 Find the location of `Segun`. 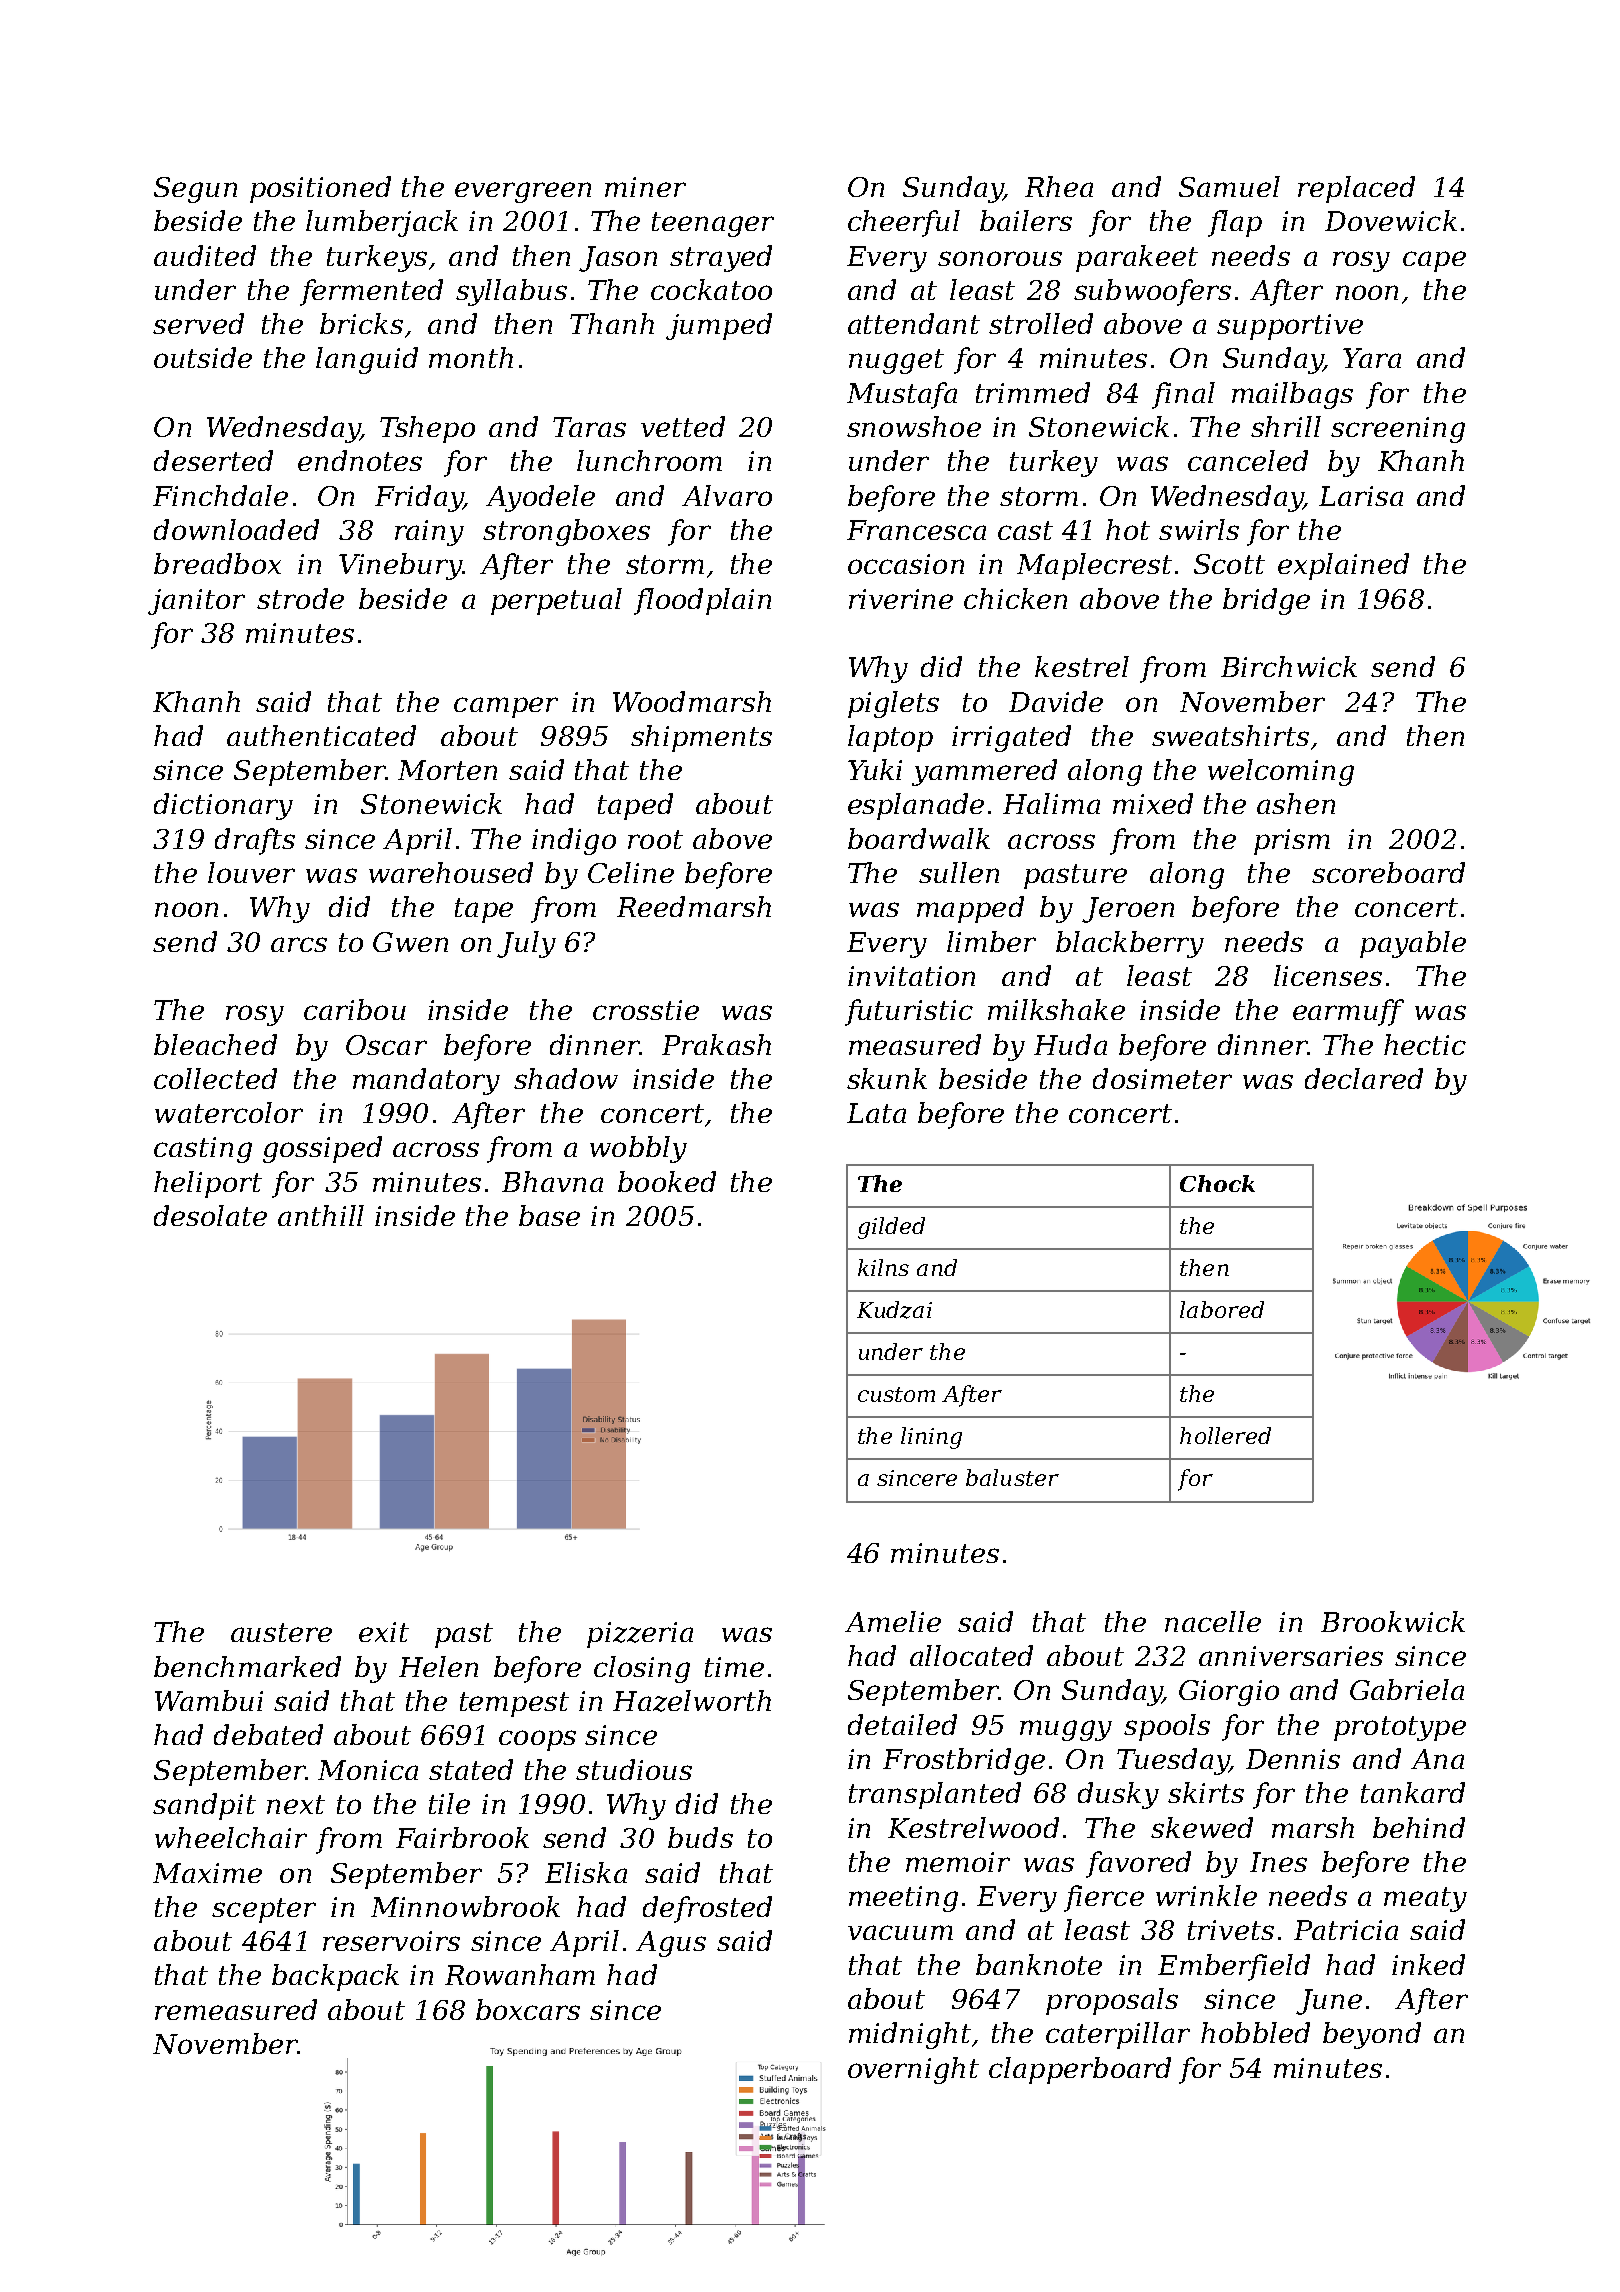

Segun is located at coordinates (195, 190).
